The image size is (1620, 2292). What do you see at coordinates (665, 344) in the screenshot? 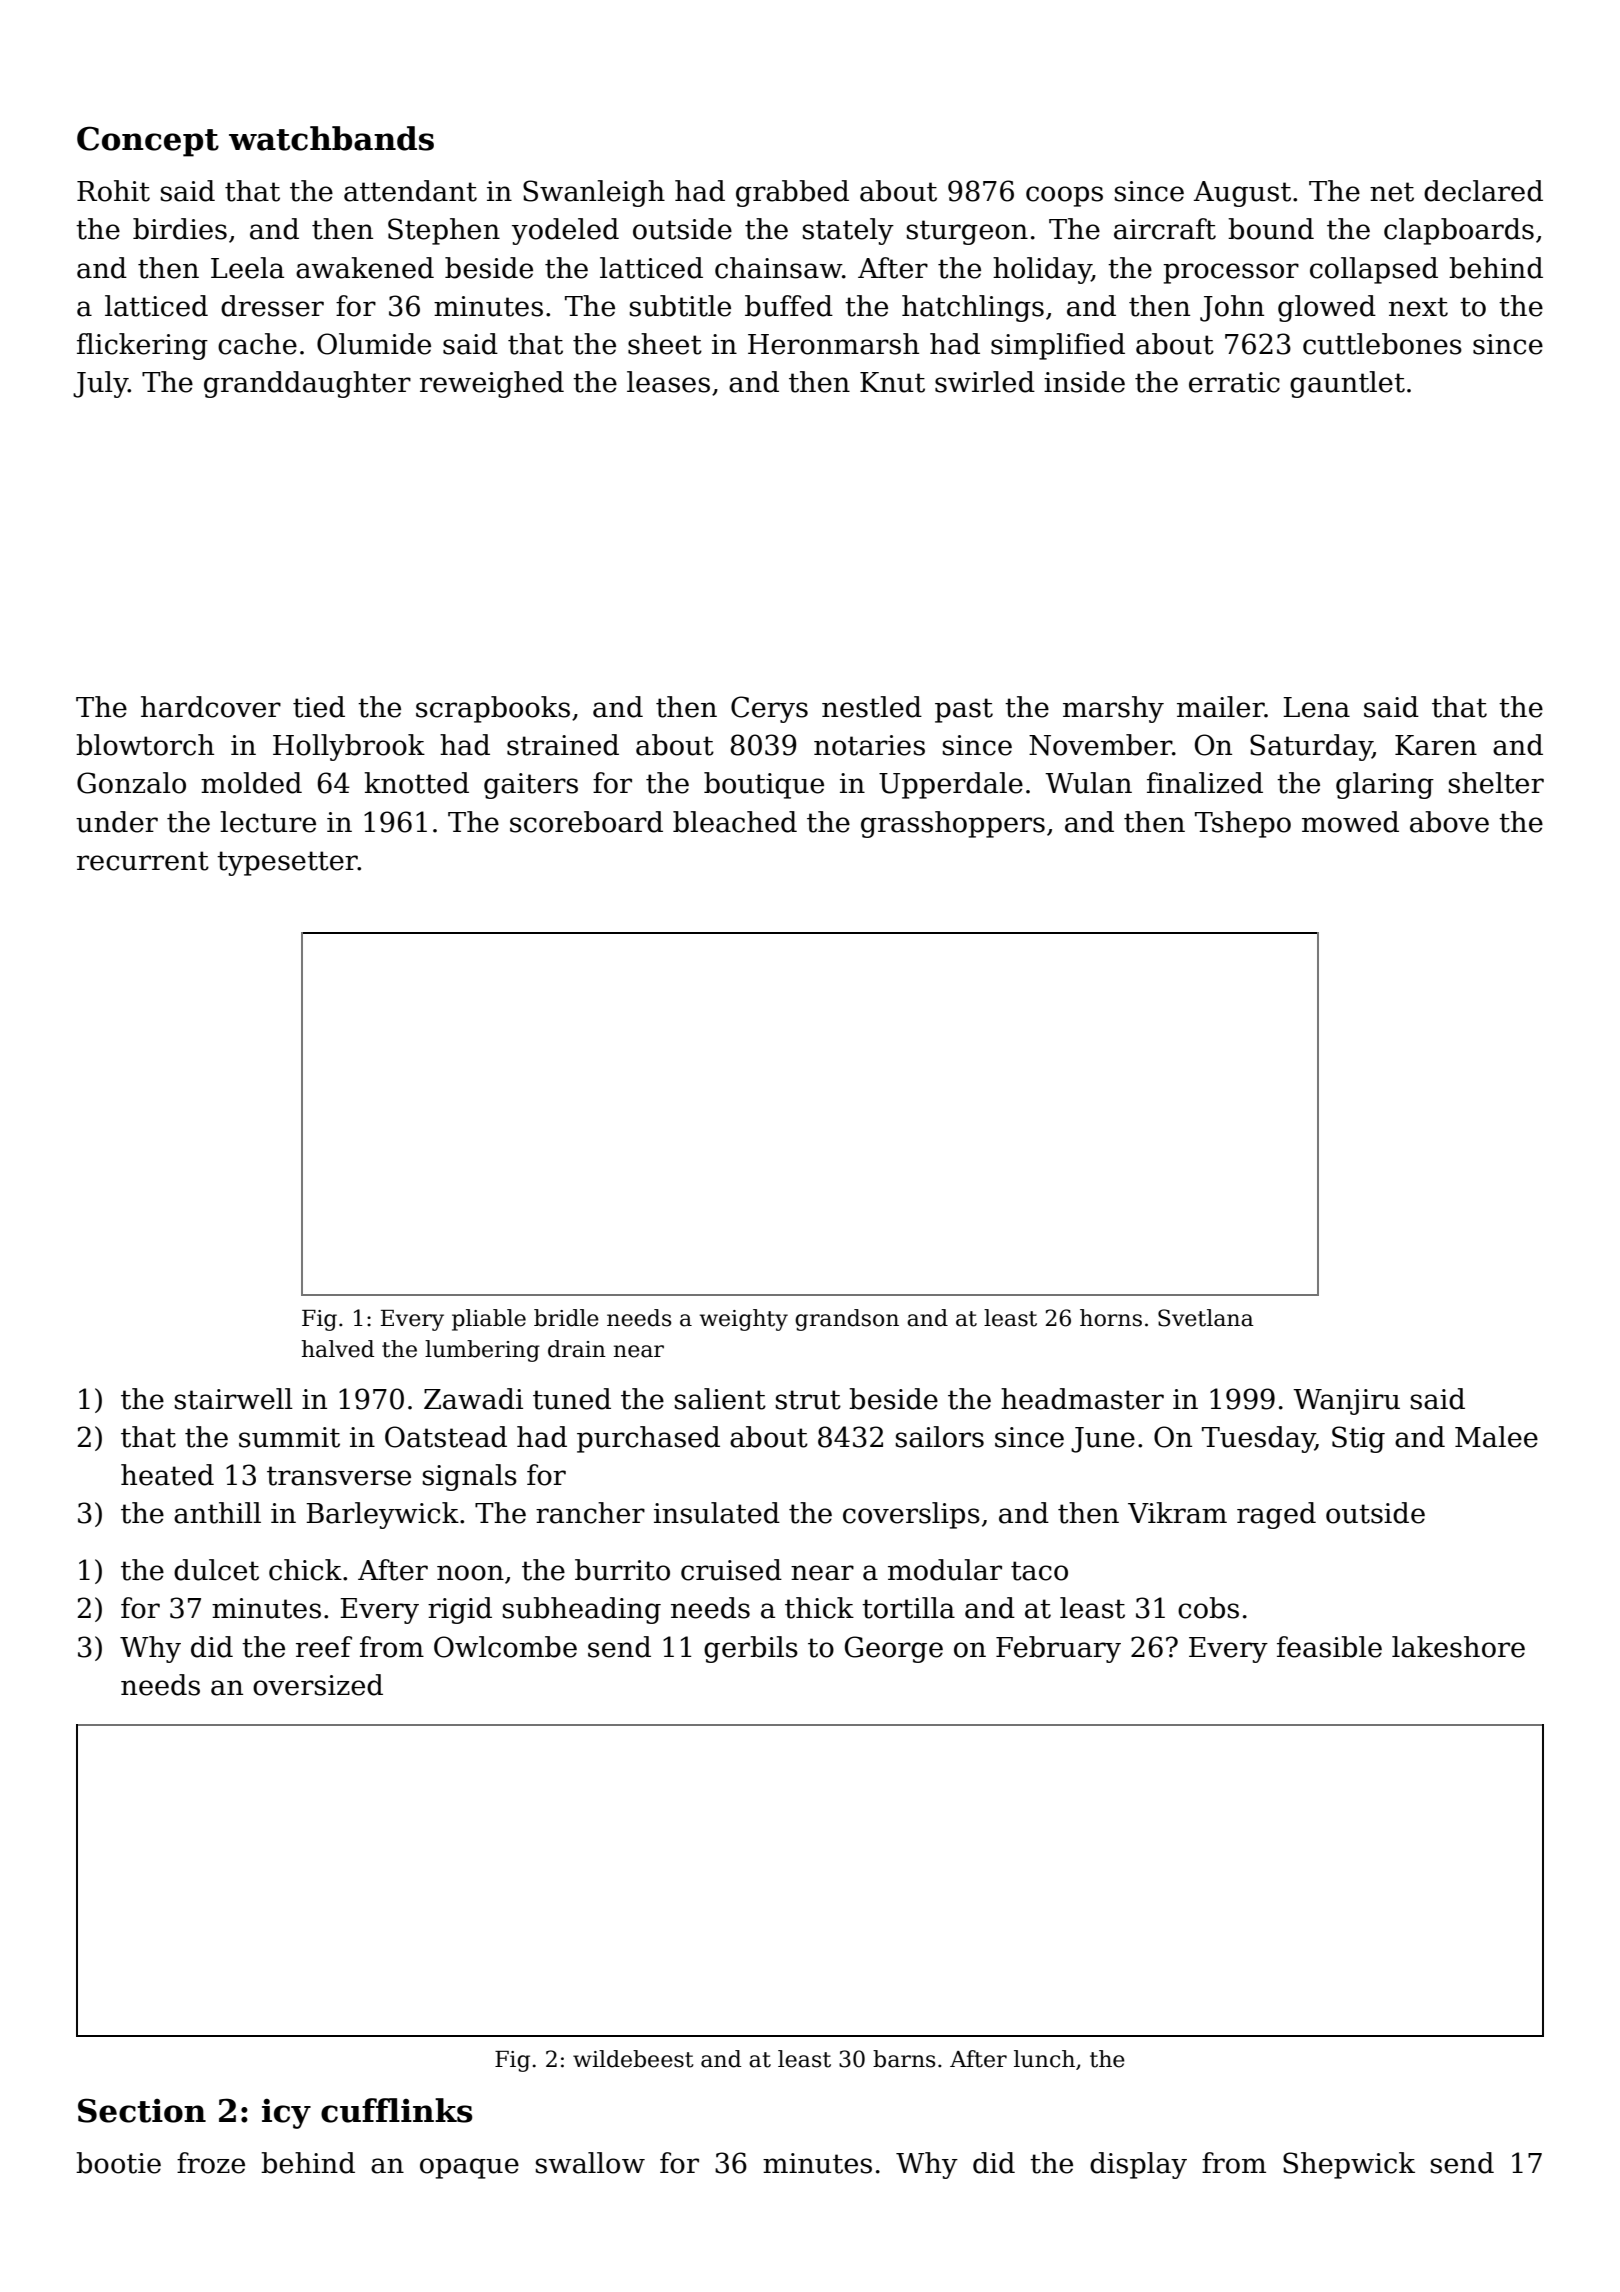
I see `sheet` at bounding box center [665, 344].
